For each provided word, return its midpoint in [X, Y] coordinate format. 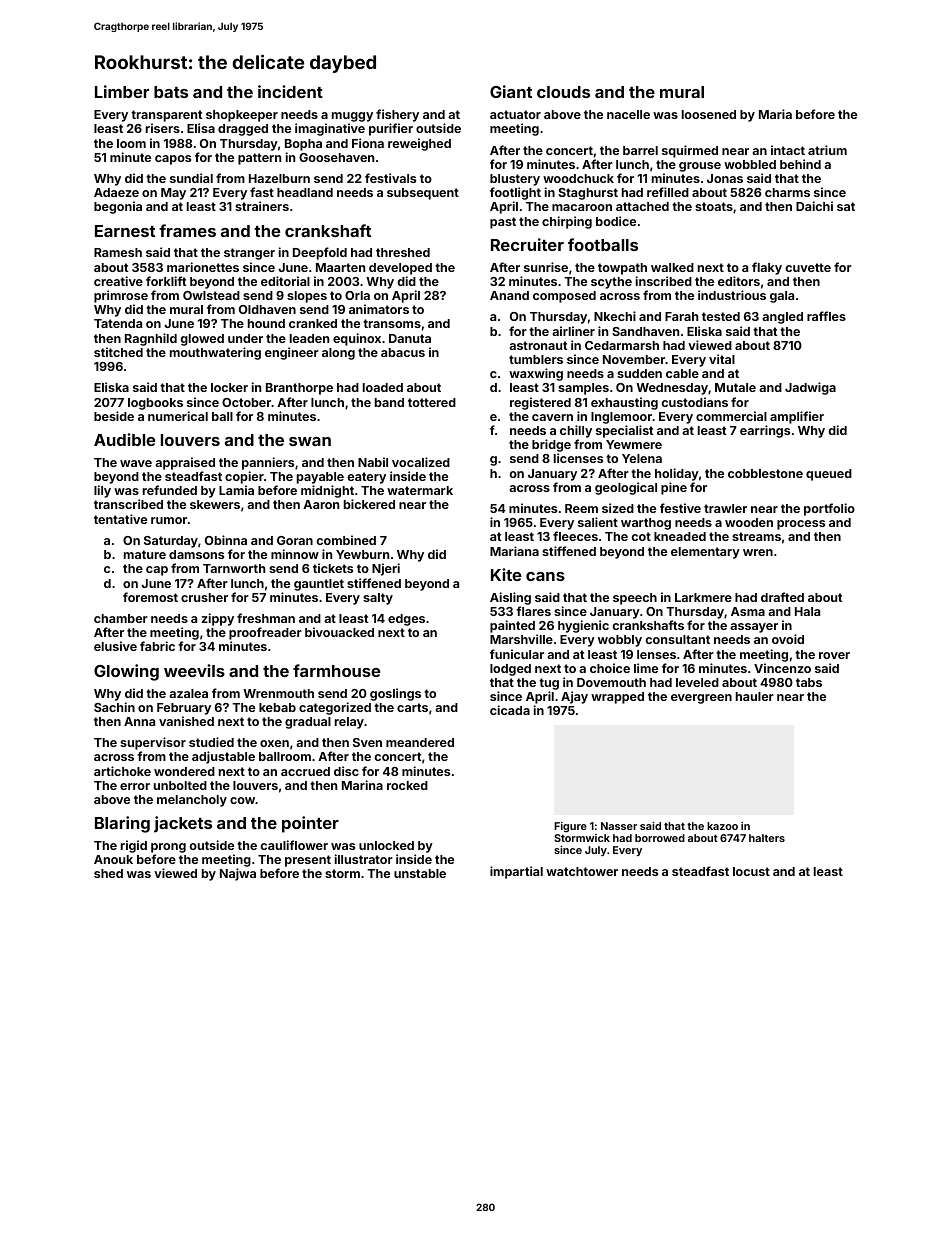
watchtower [582, 871]
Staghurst [588, 194]
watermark [420, 490]
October [246, 402]
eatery [366, 478]
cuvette [808, 267]
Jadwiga [810, 388]
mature [145, 554]
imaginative [330, 129]
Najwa [238, 874]
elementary [705, 553]
